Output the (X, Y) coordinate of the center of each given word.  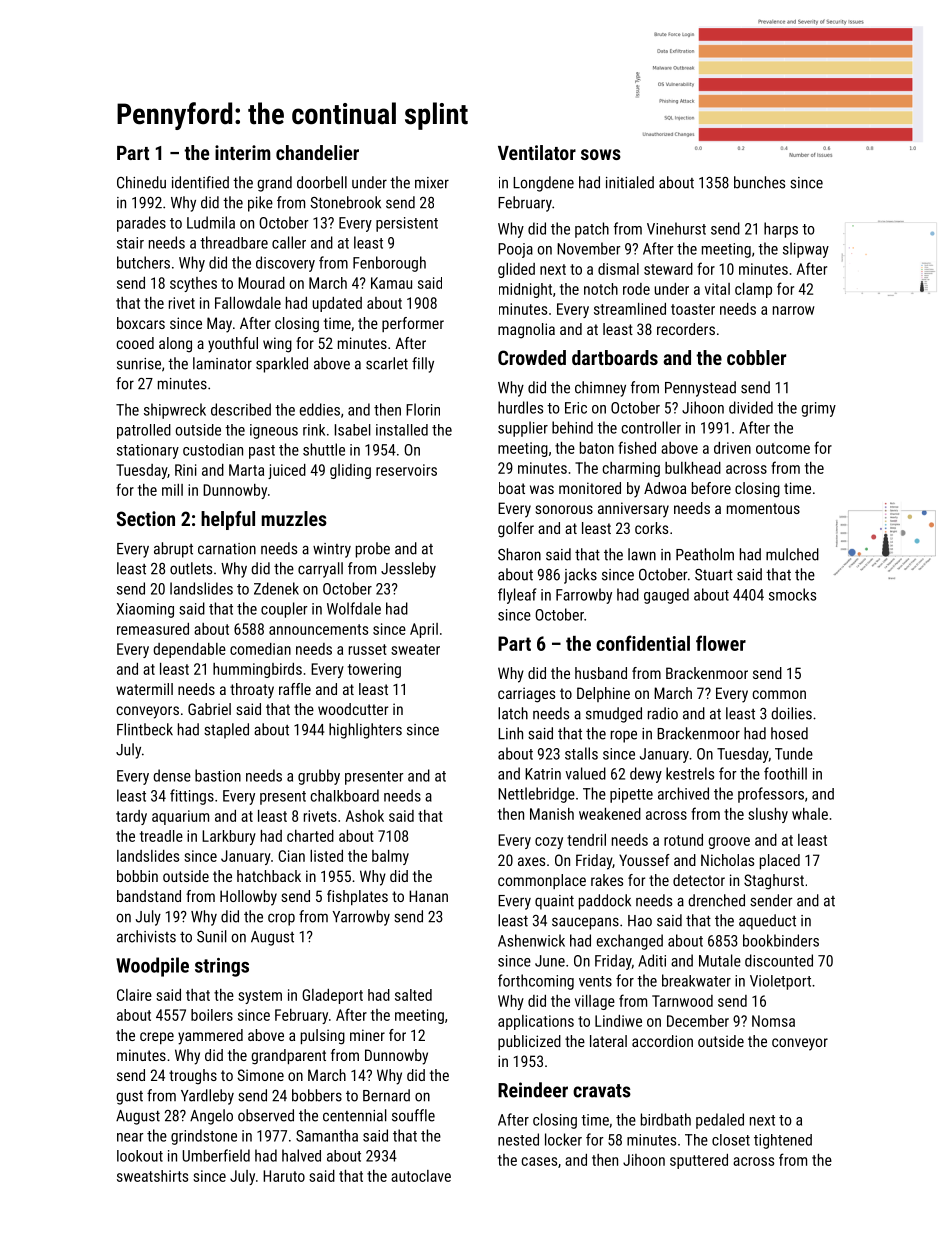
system (260, 997)
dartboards (615, 357)
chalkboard (344, 795)
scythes (193, 284)
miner (367, 1035)
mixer (432, 183)
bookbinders (781, 940)
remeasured (153, 629)
